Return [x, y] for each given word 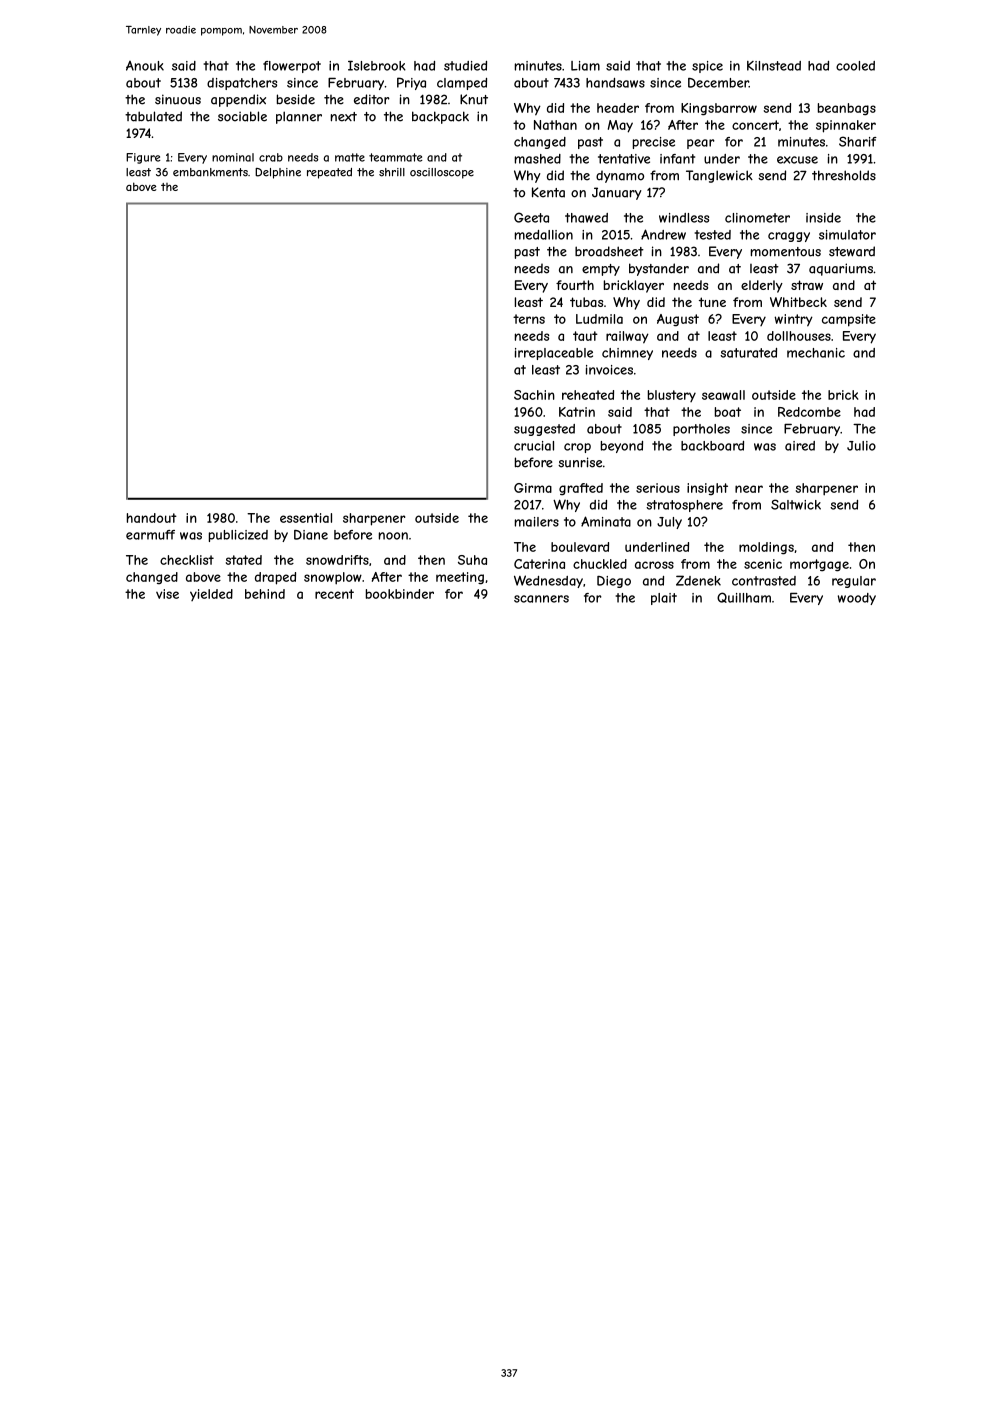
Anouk [145, 66]
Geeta [531, 217]
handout [152, 518]
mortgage [819, 565]
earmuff [150, 535]
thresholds [844, 175]
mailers [537, 522]
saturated [748, 353]
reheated [588, 395]
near [749, 489]
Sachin [534, 395]
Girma [533, 488]
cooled [855, 66]
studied [465, 66]
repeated [329, 173]
